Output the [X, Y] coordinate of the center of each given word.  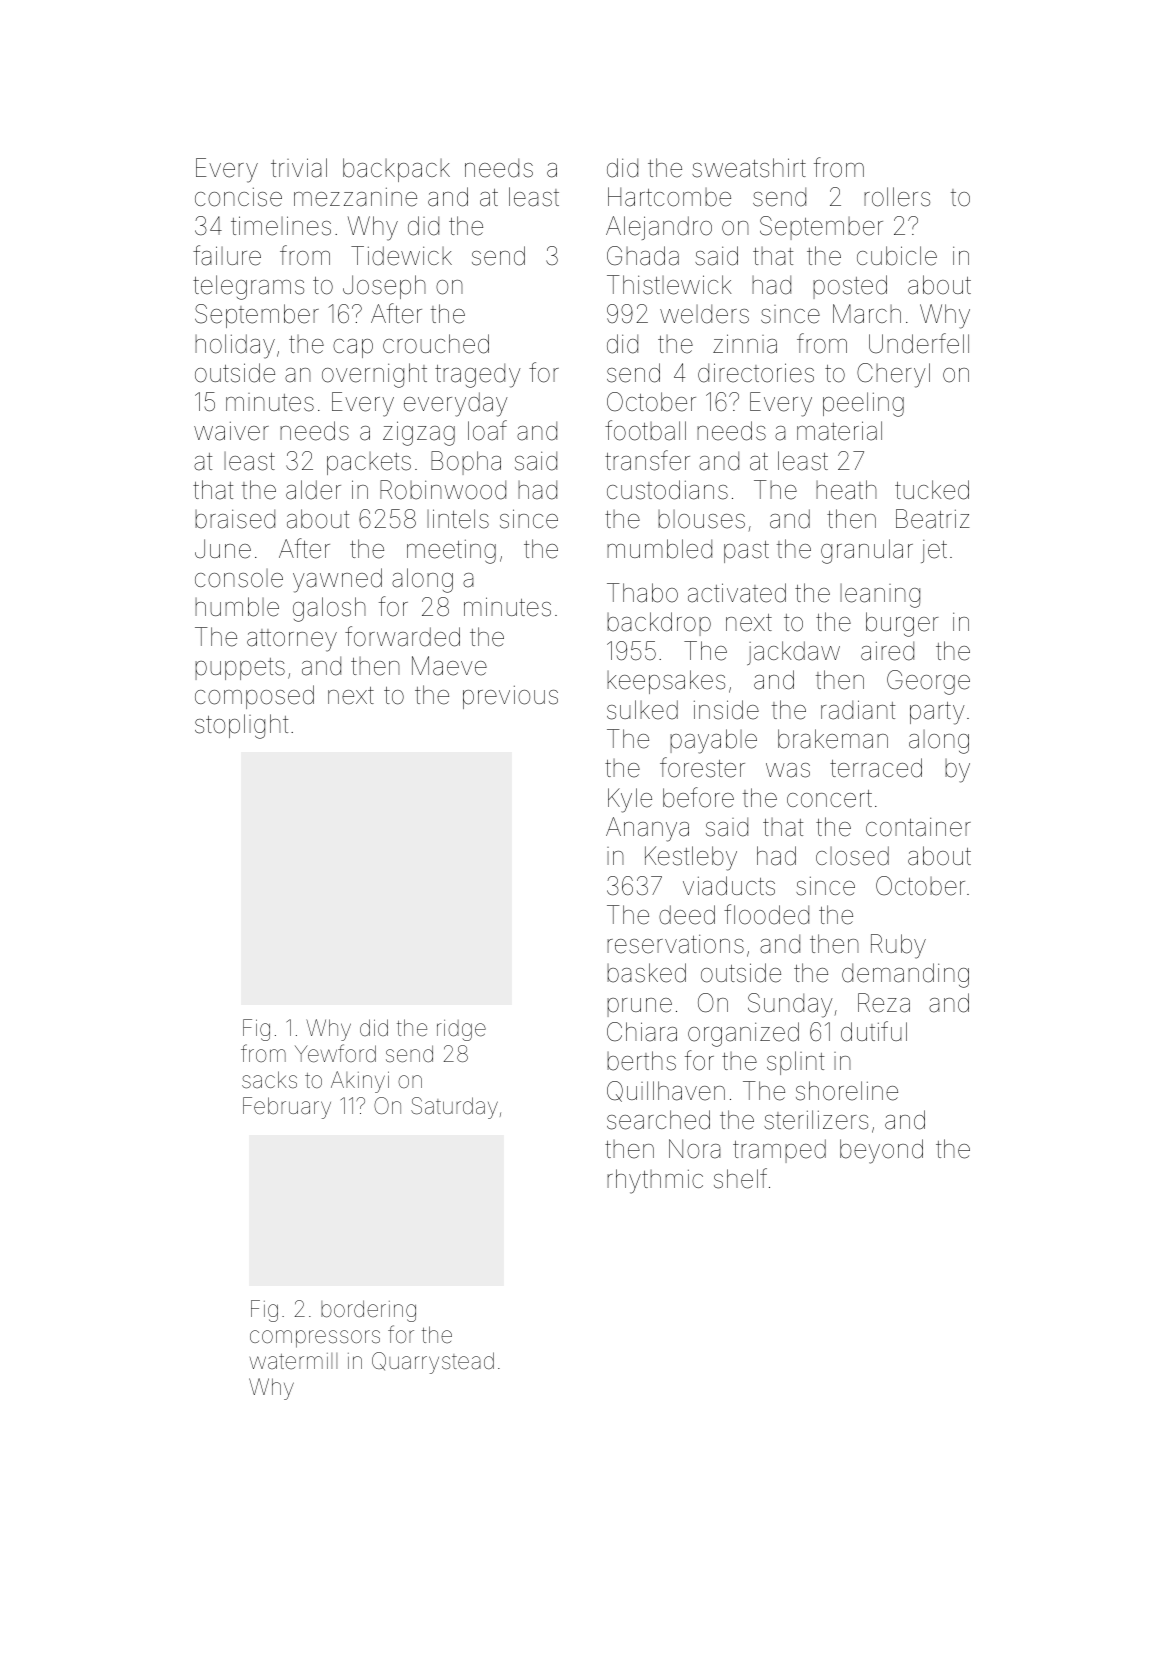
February [287, 1108]
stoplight [241, 726]
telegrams [248, 287]
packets [369, 463]
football [645, 430]
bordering [368, 1311]
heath [846, 490]
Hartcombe [669, 197]
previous [510, 697]
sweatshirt [749, 168]
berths [641, 1061]
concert [829, 799]
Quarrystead [433, 1363]
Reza [884, 1003]
